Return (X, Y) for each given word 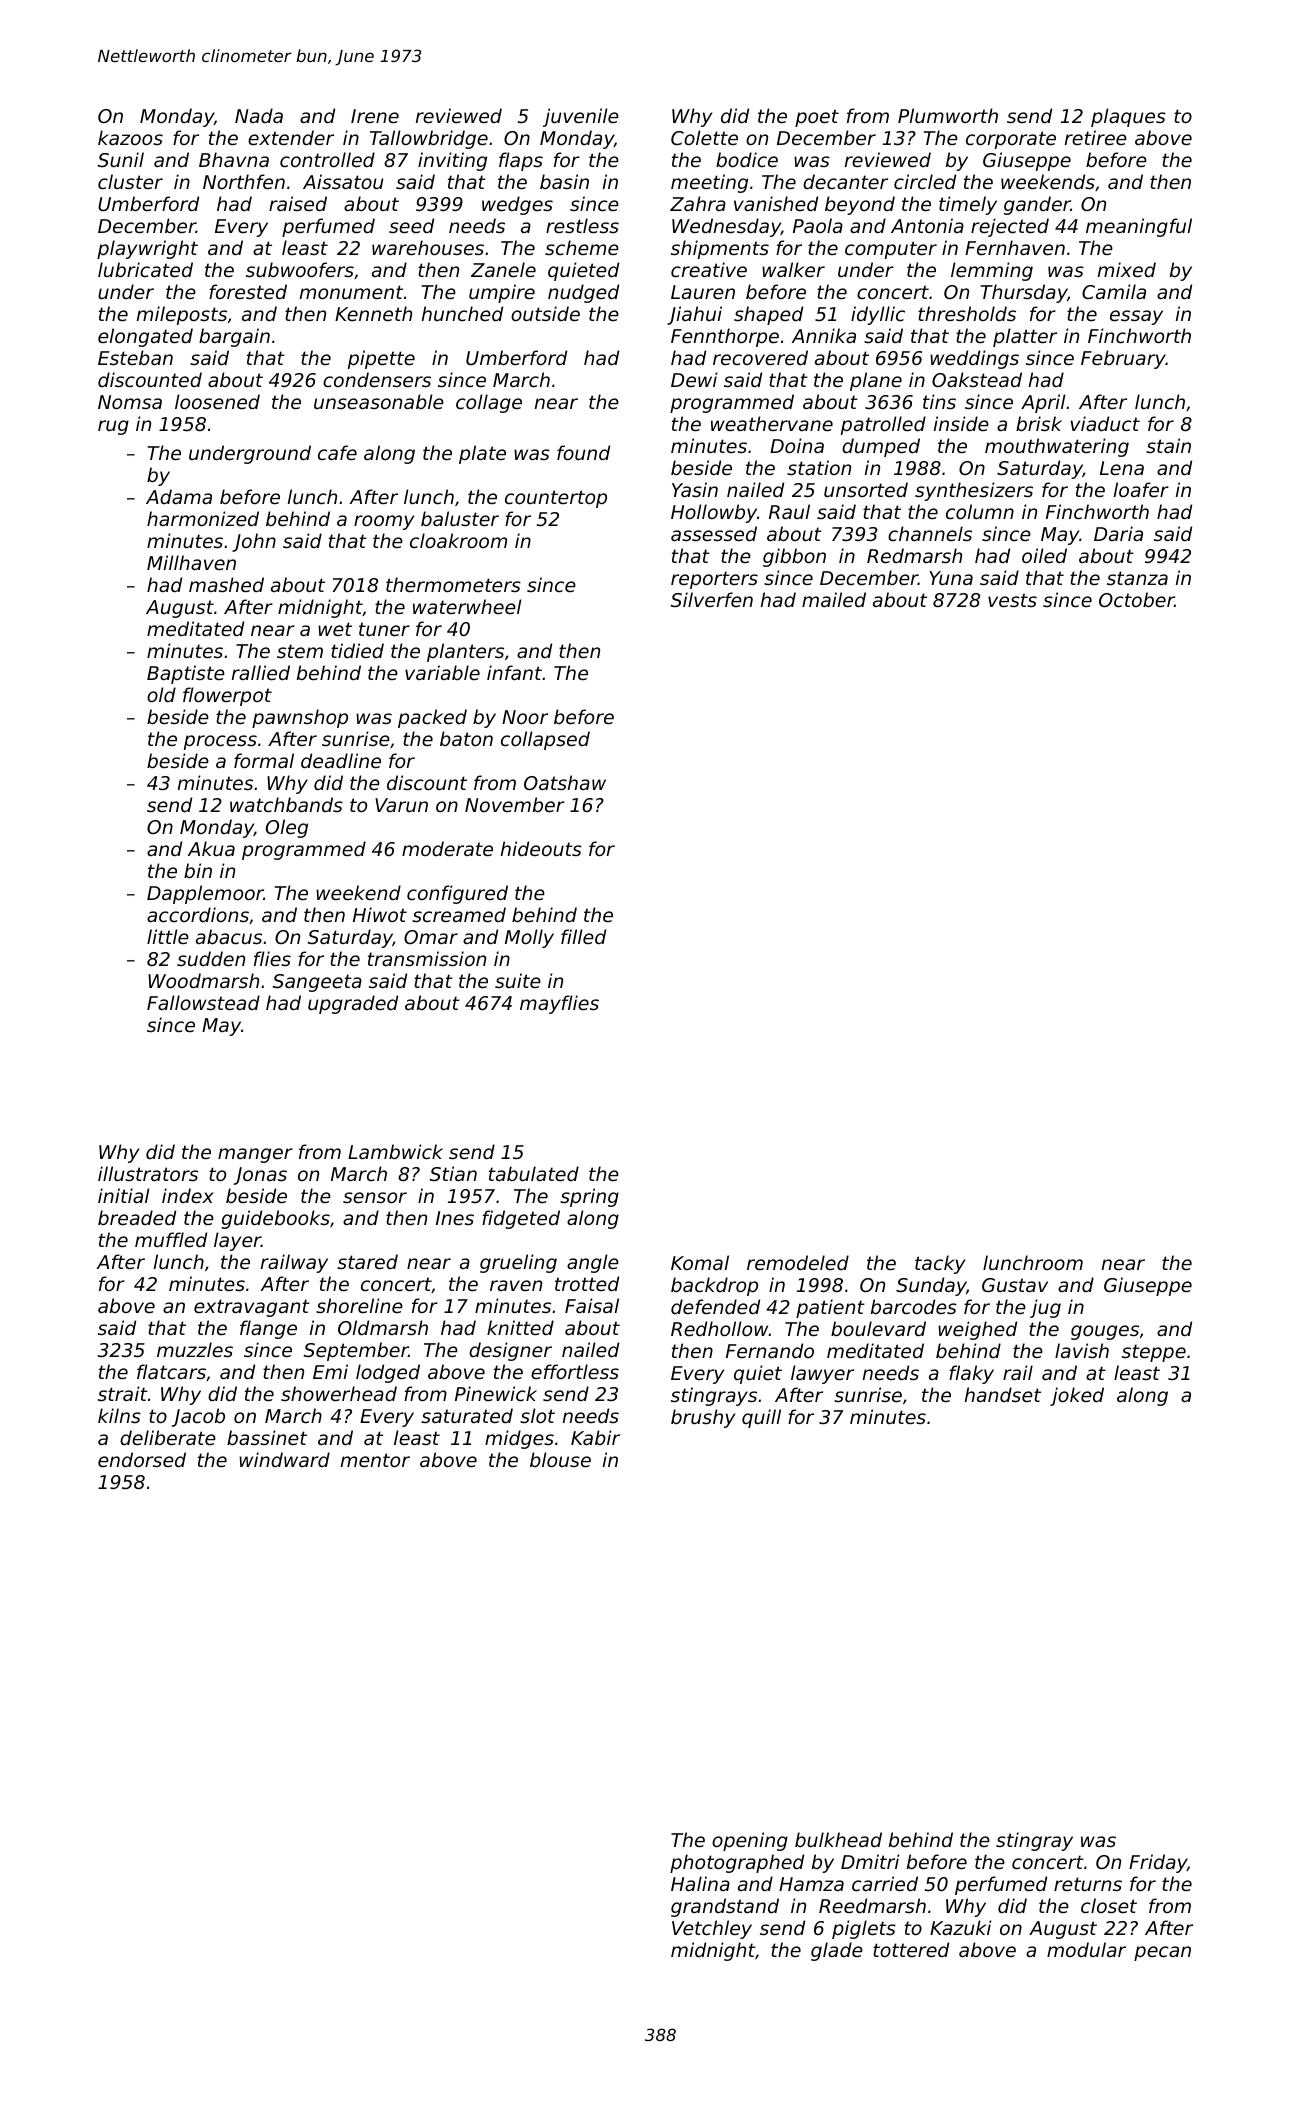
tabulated (534, 1173)
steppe (1154, 1353)
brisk (1039, 423)
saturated (467, 1415)
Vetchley (712, 1929)
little (168, 936)
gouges (1105, 1332)
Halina (700, 1883)
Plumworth (948, 115)
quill (761, 1418)
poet (817, 118)
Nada (259, 115)
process (220, 742)
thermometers (453, 584)
